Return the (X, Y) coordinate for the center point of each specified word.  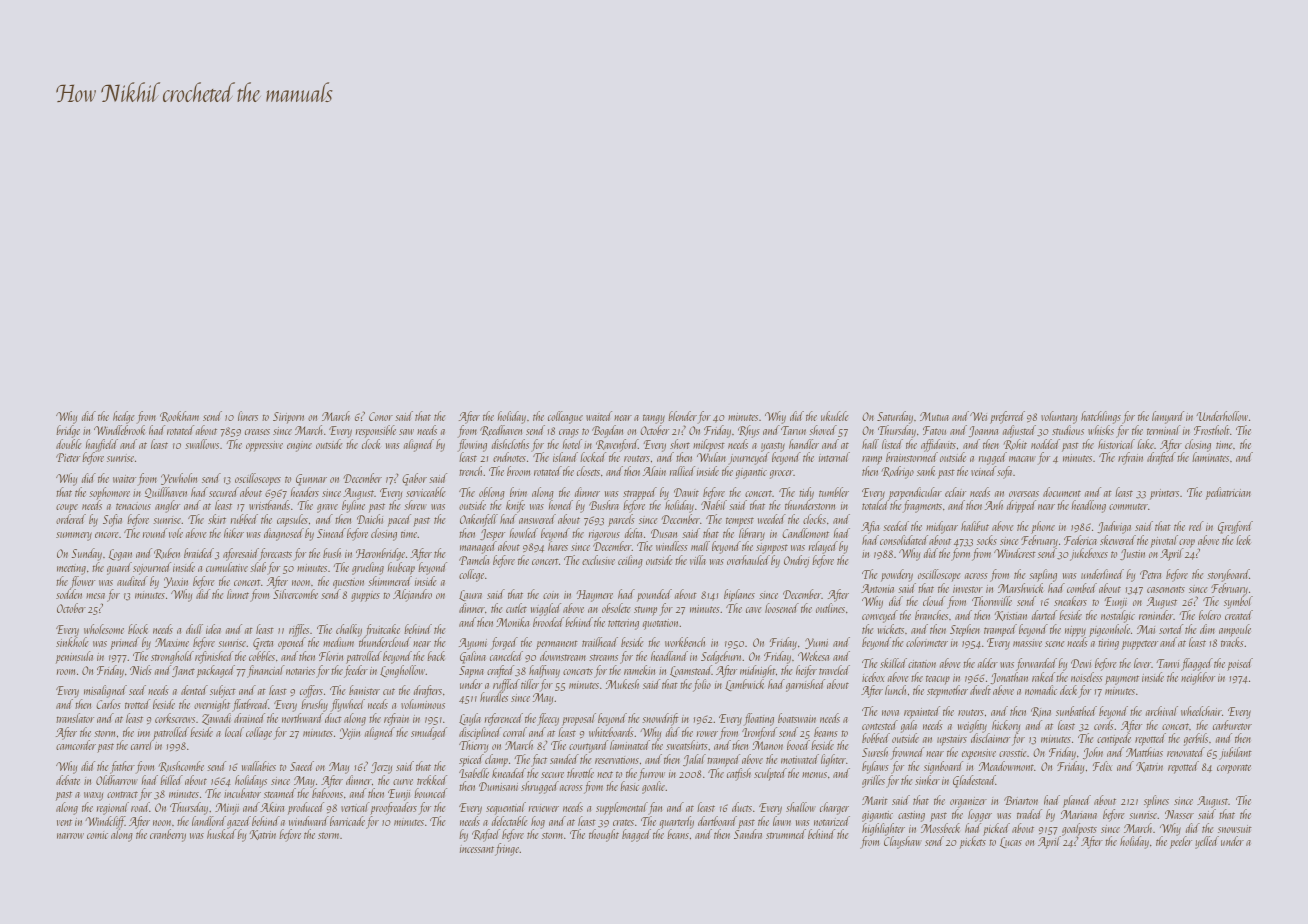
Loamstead (691, 671)
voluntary (1059, 417)
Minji (227, 809)
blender (682, 416)
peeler (1181, 842)
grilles (873, 781)
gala (909, 726)
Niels (141, 670)
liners (248, 416)
